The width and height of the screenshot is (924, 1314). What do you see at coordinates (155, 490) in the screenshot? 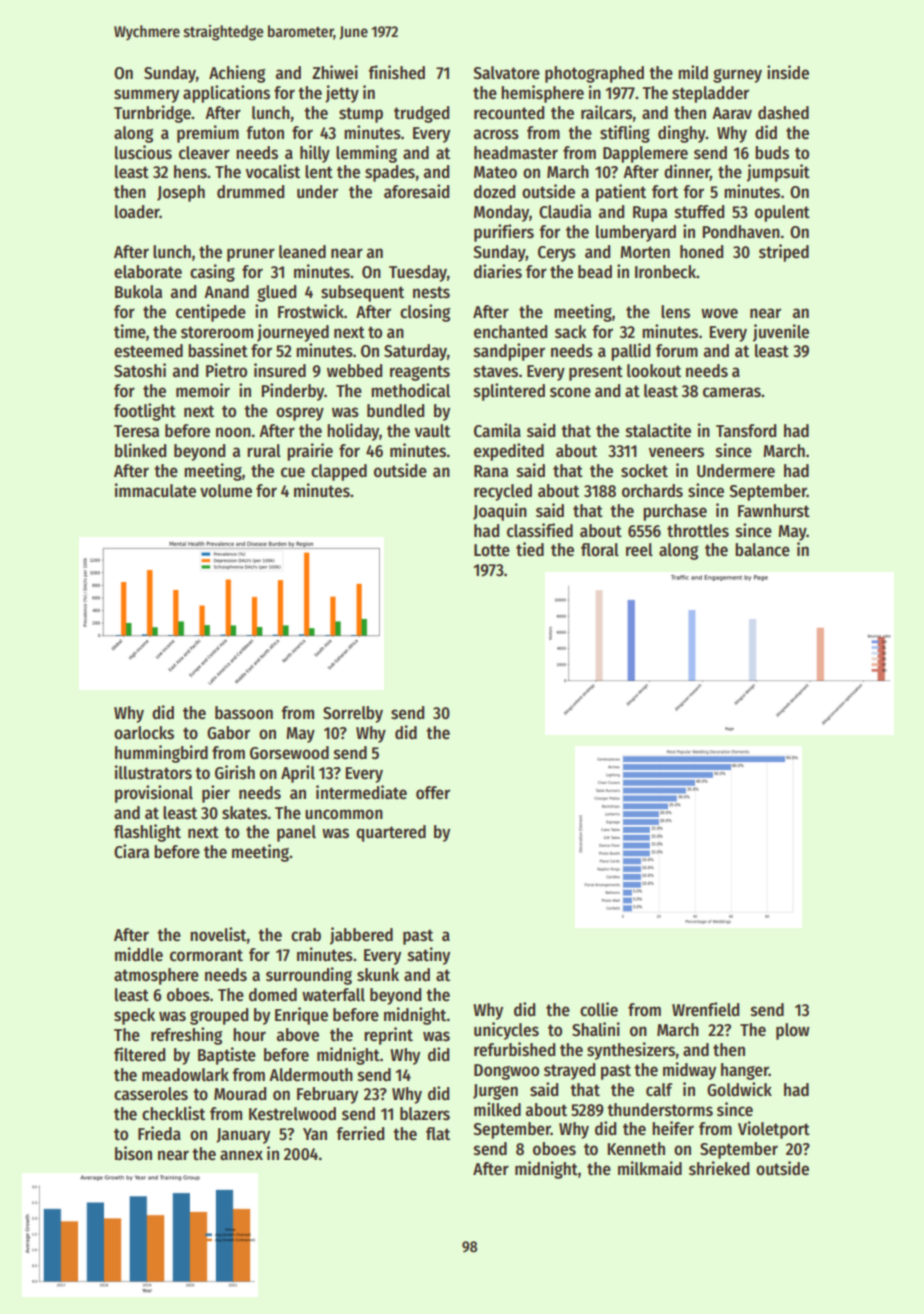
I see `immaculate` at bounding box center [155, 490].
